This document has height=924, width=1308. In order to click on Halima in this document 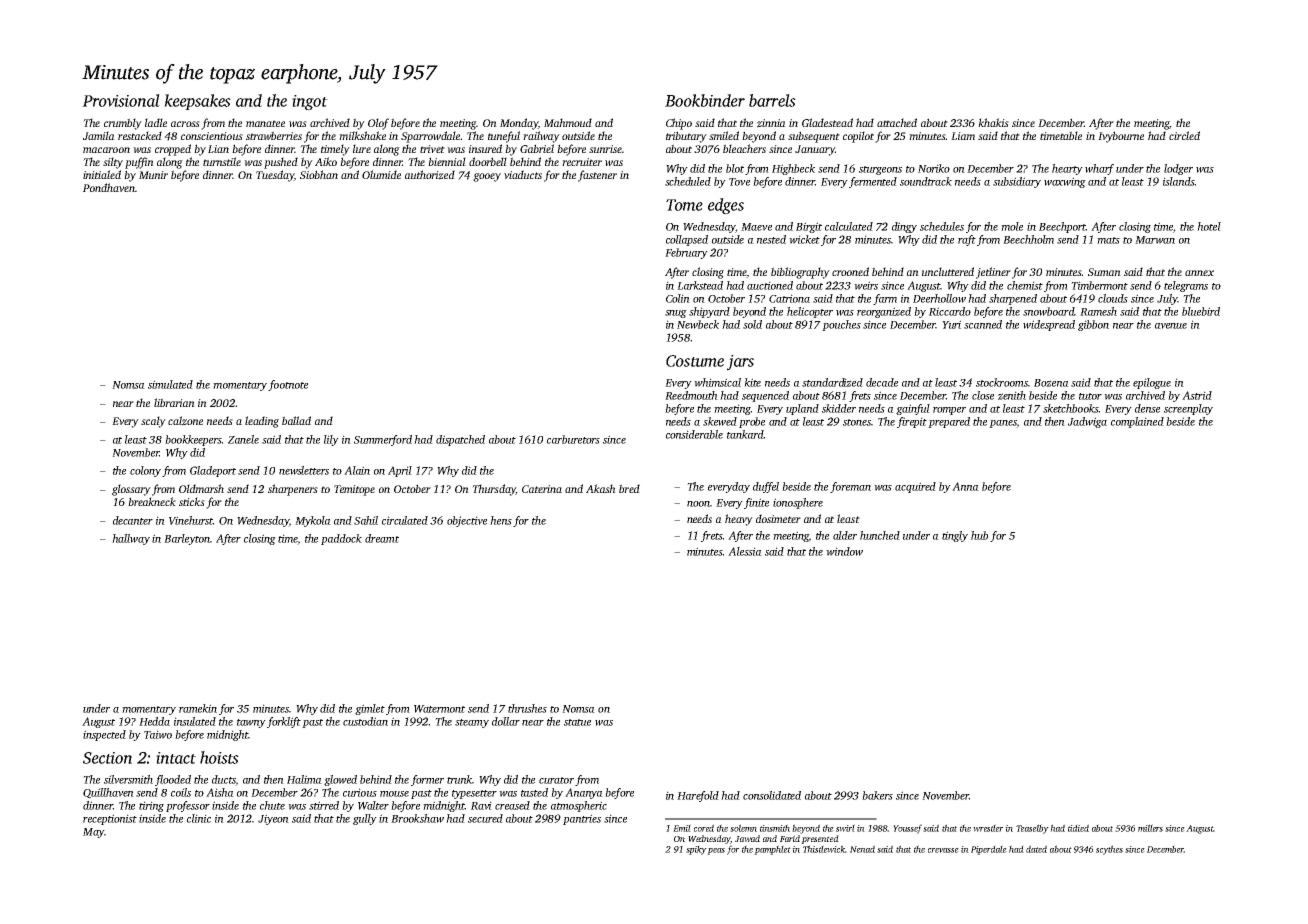, I will do `click(304, 779)`.
